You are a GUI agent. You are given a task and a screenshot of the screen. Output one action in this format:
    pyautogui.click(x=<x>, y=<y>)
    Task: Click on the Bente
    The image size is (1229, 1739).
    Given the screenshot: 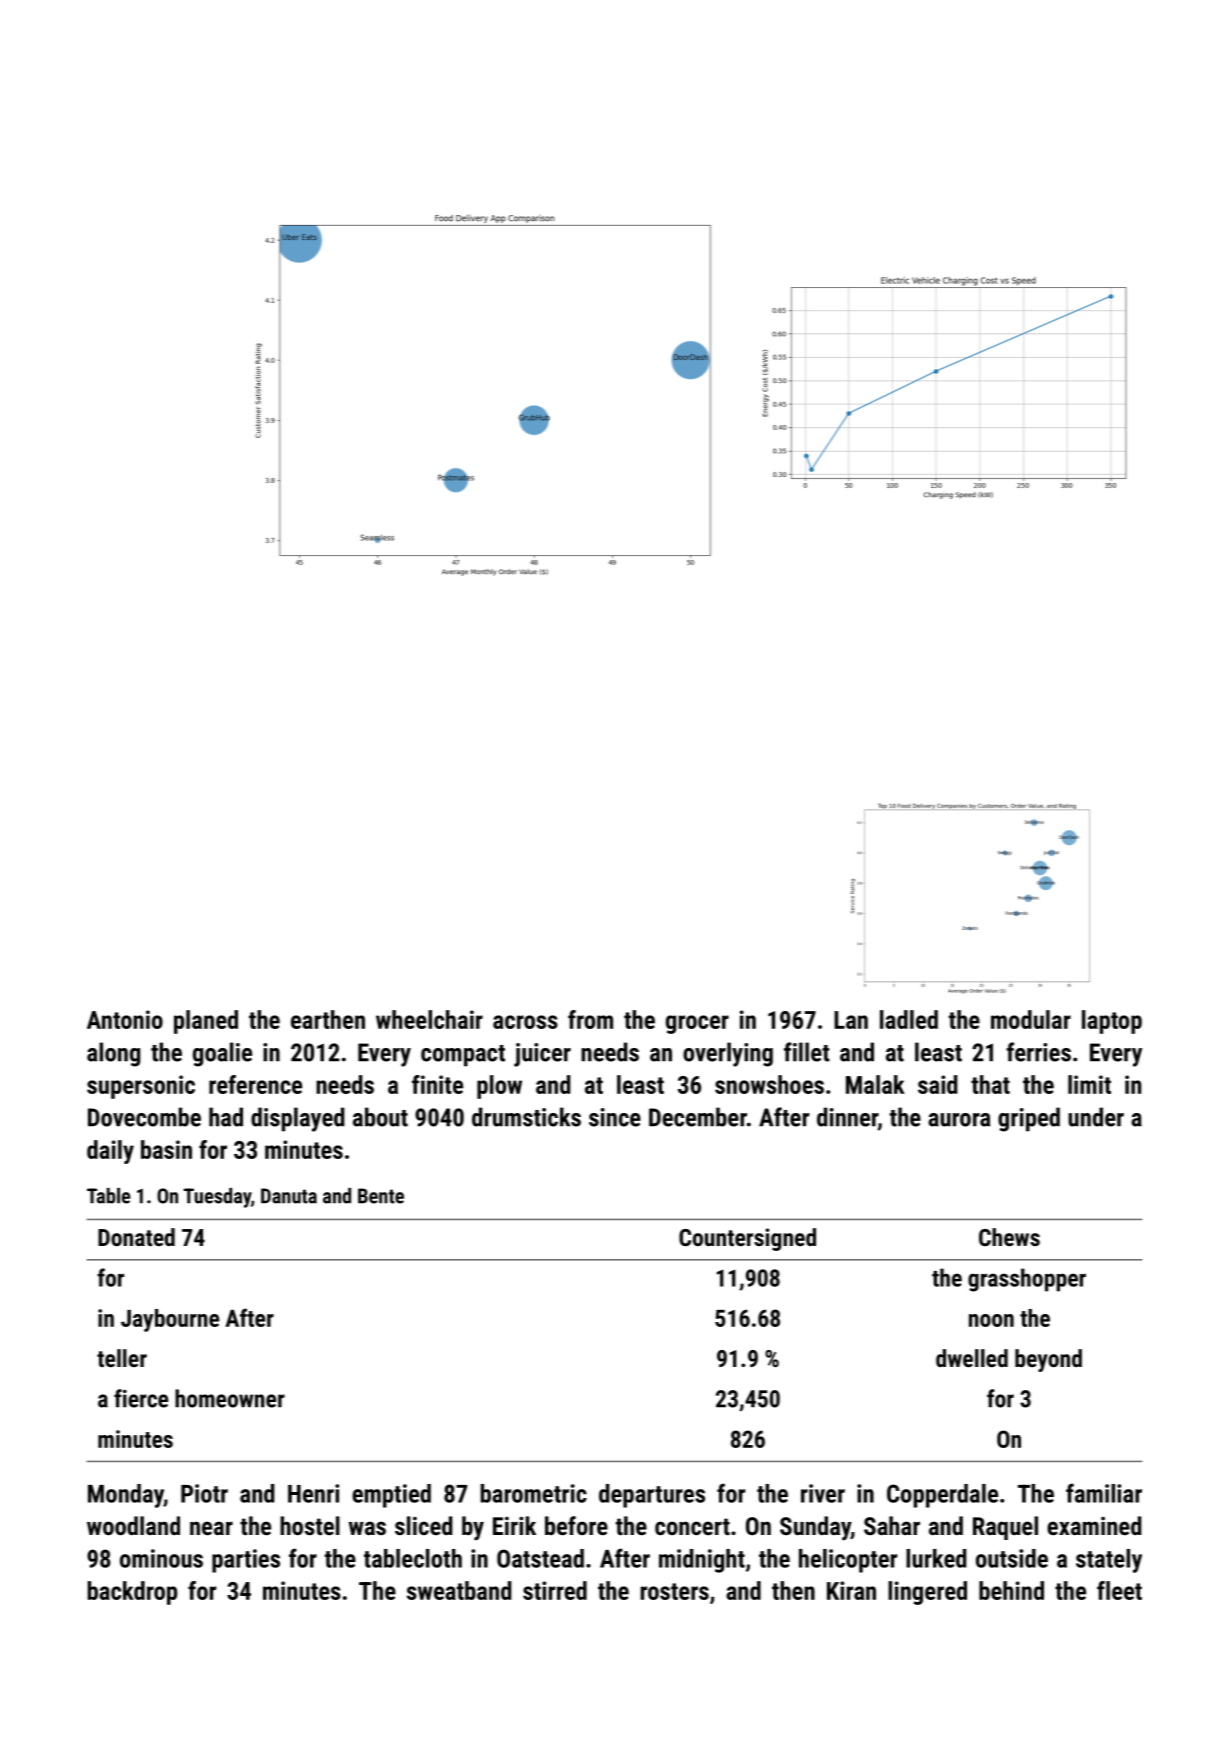 What is the action you would take?
    pyautogui.click(x=381, y=1196)
